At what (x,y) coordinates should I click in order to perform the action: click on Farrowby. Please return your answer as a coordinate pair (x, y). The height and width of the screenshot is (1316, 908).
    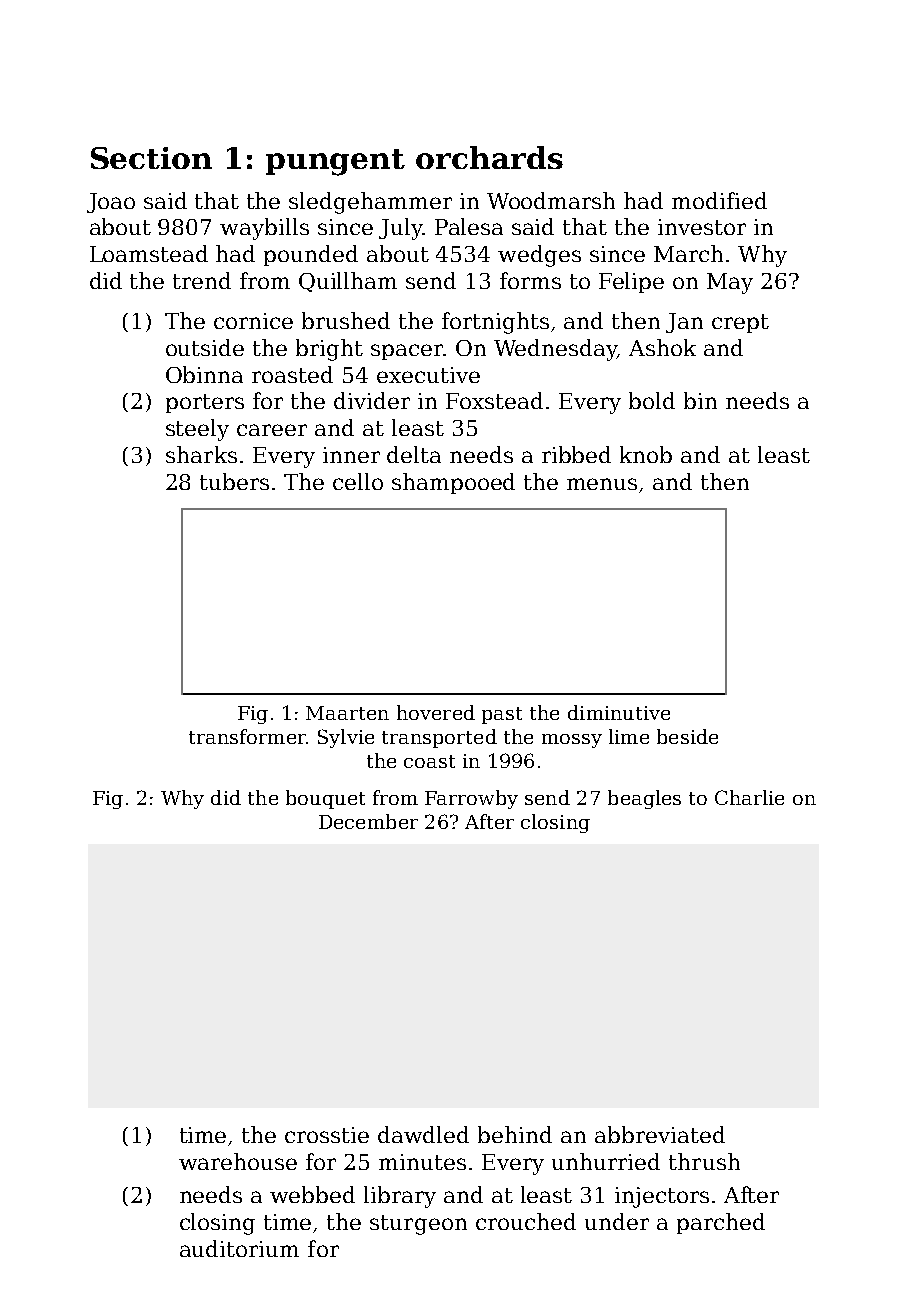
    Looking at the image, I should click on (471, 799).
